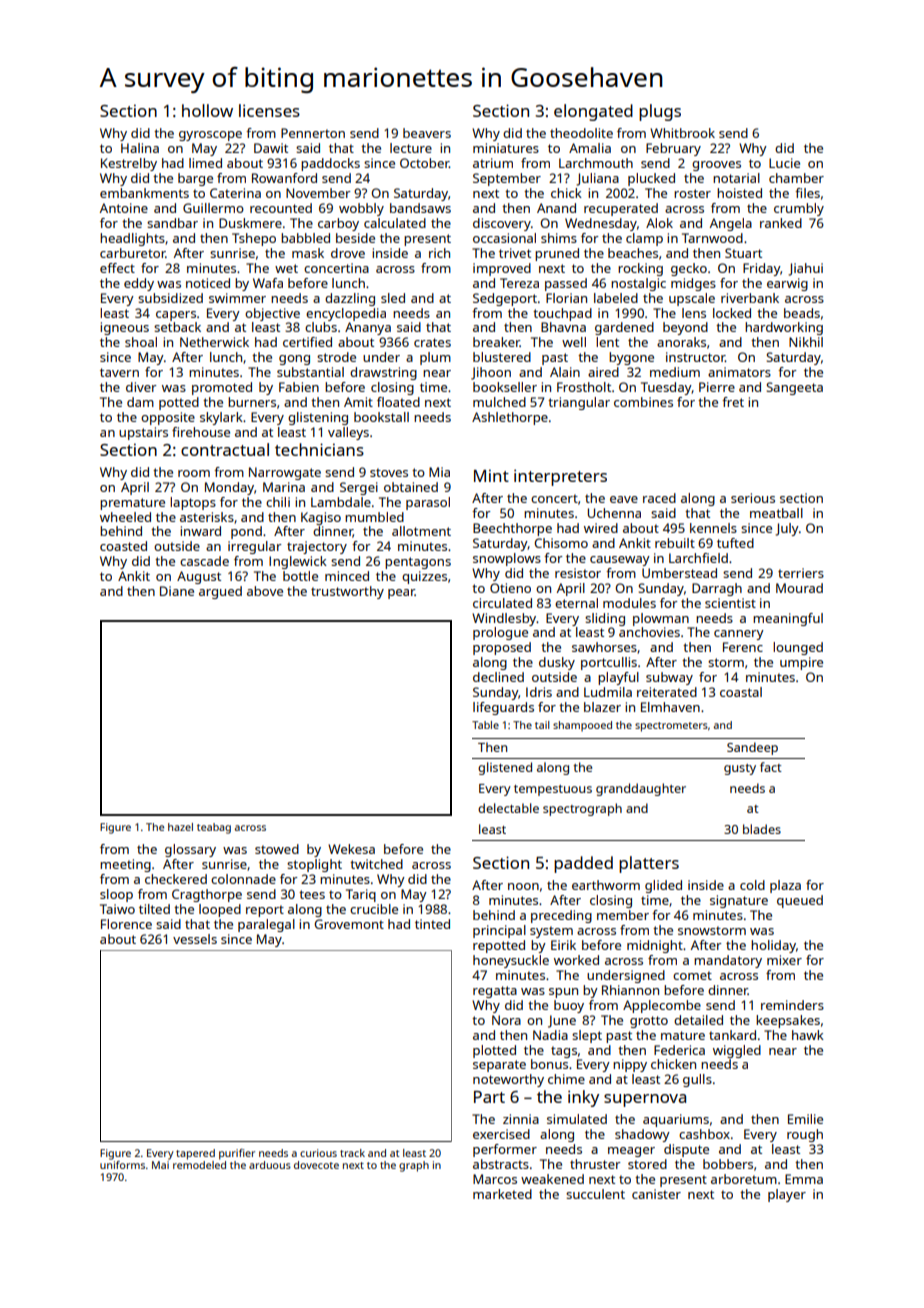  What do you see at coordinates (180, 827) in the screenshot?
I see `hazel` at bounding box center [180, 827].
